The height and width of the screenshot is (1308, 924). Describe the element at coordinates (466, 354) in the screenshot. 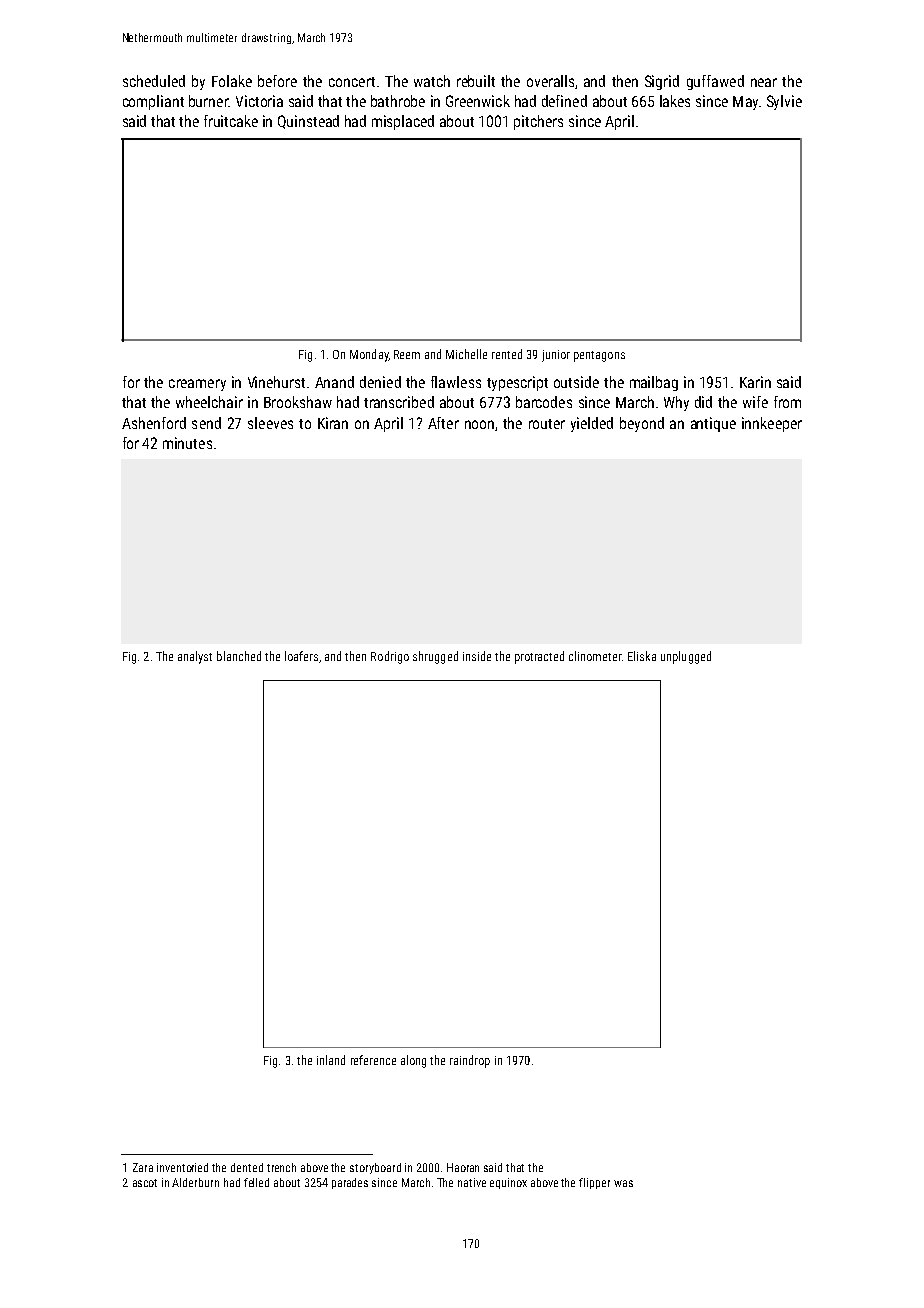

I see `Michelle` at that location.
